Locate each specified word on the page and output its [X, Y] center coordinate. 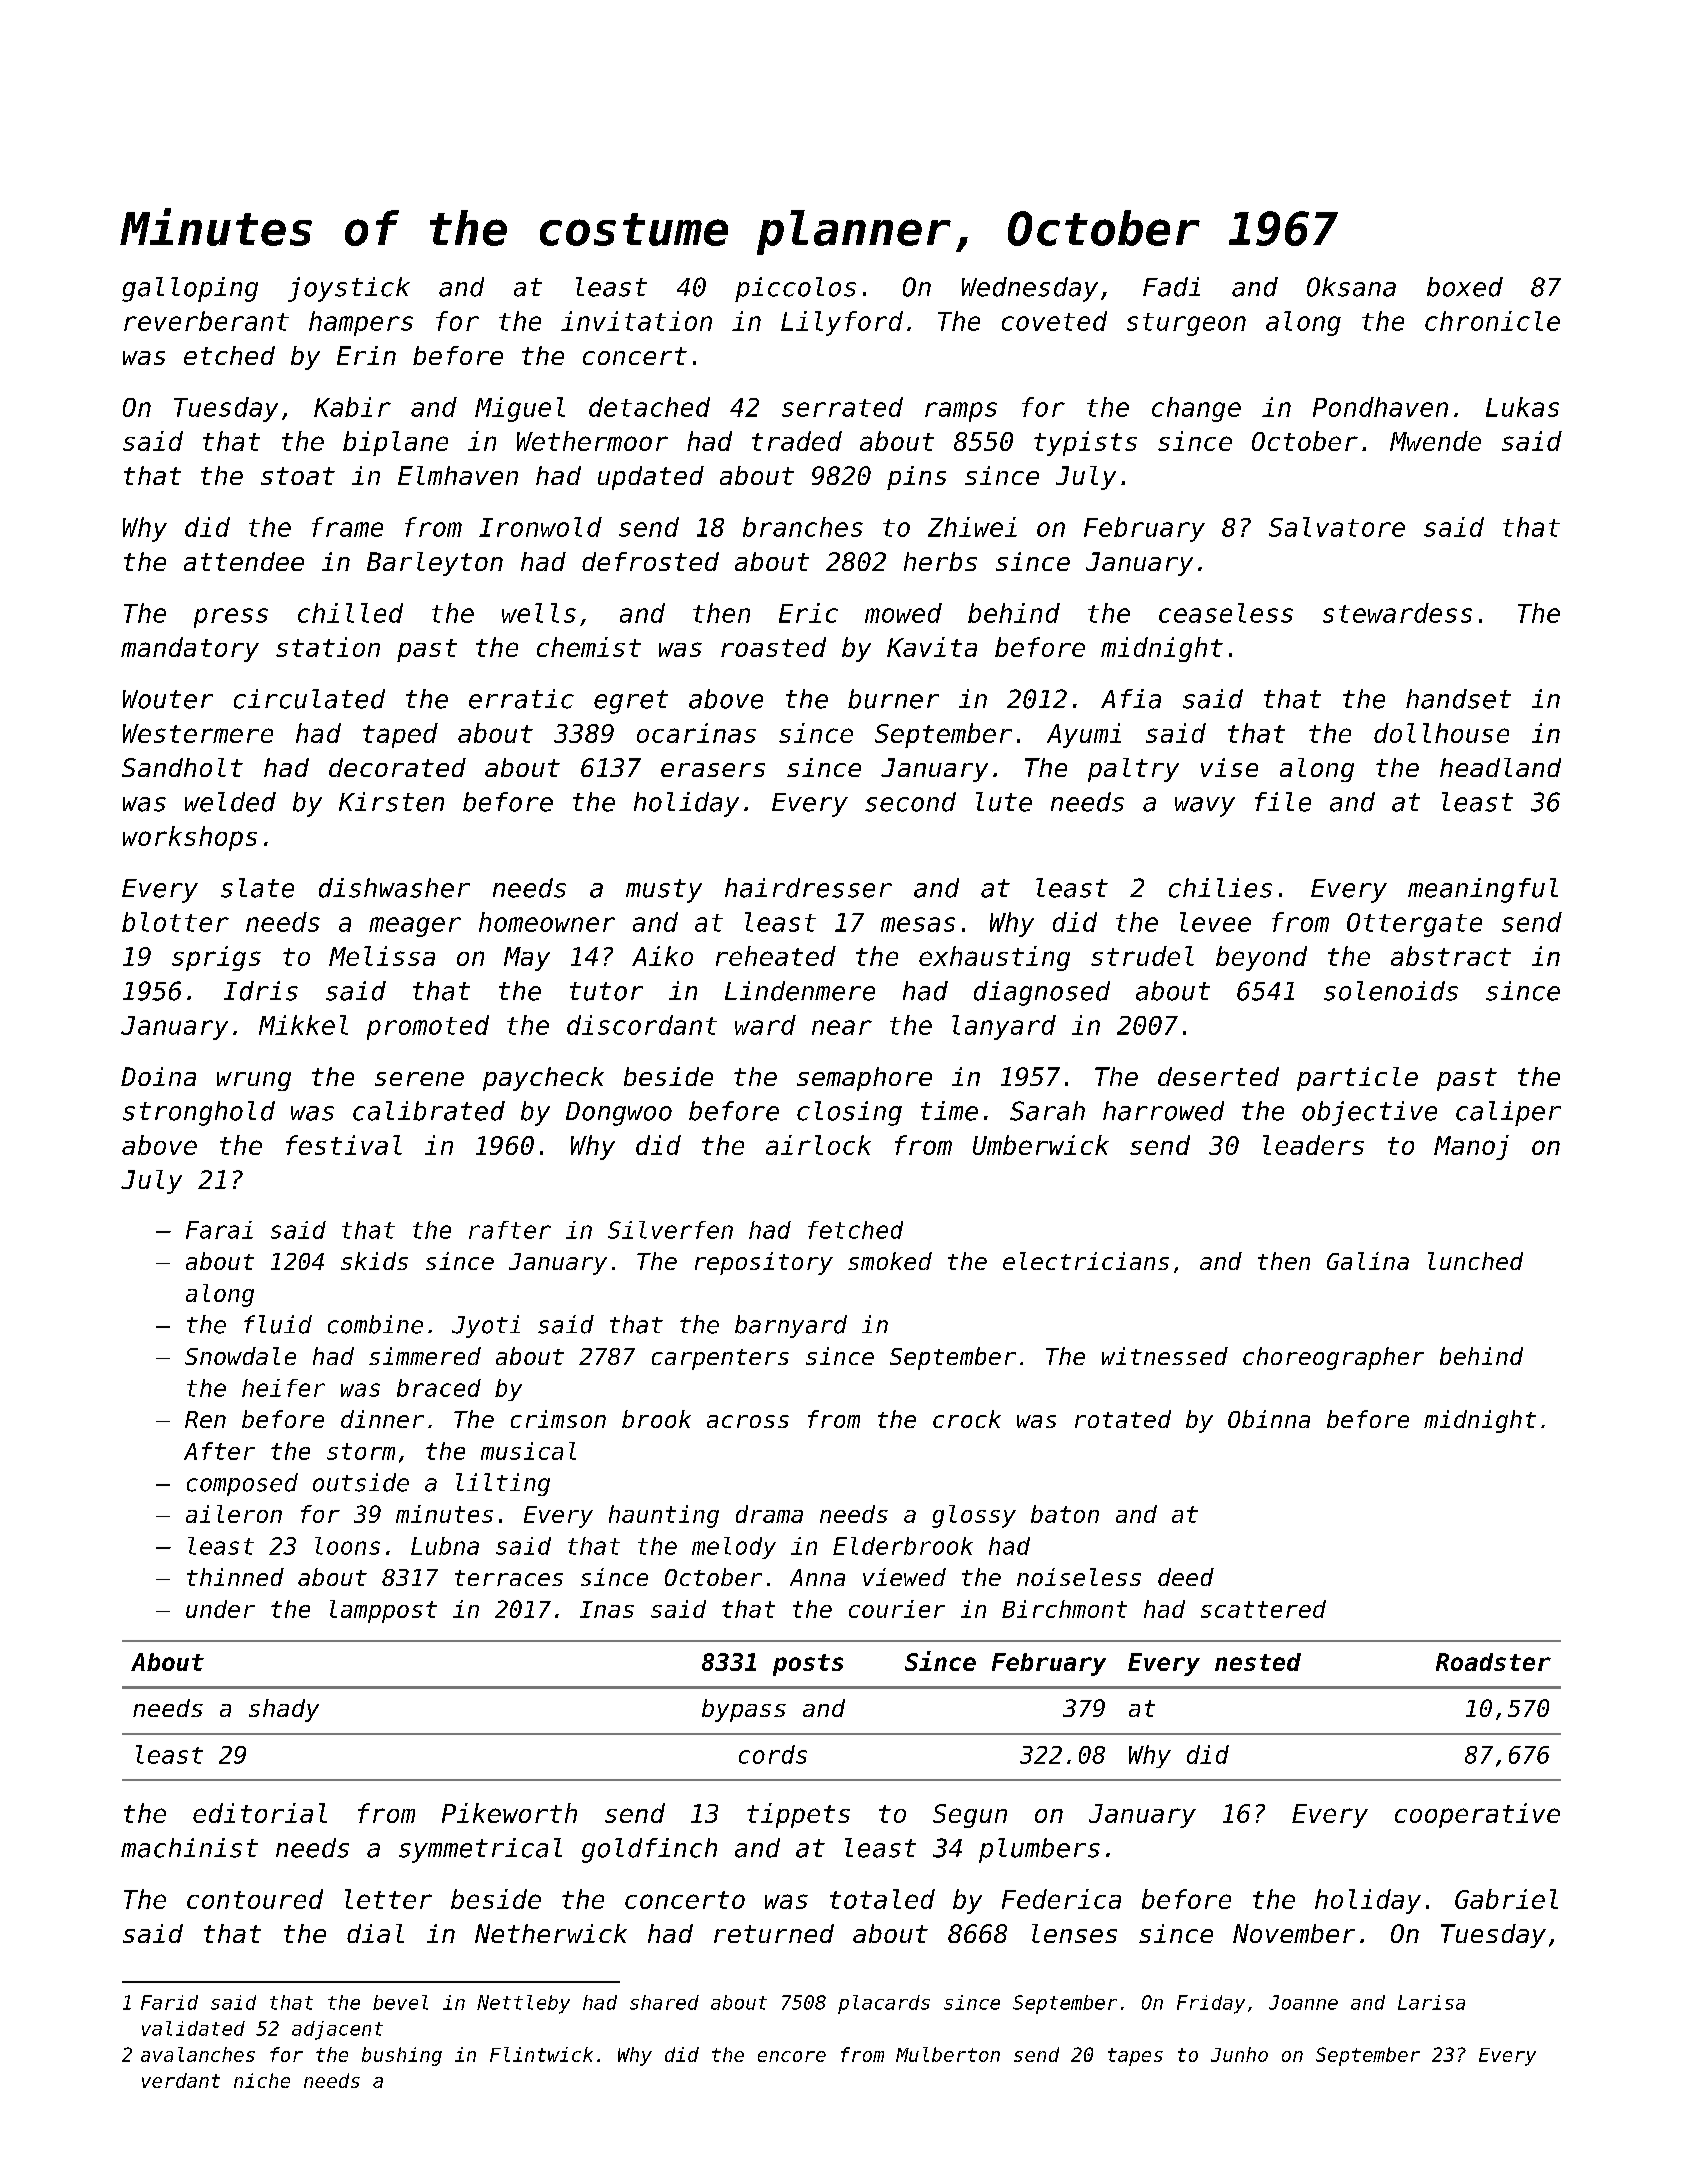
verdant [181, 2080]
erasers [713, 770]
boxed [1465, 287]
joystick [349, 289]
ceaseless [1226, 613]
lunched [1475, 1261]
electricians [1086, 1261]
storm [361, 1451]
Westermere [198, 733]
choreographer [1333, 1358]
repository [764, 1263]
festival [344, 1145]
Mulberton [948, 2054]
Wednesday [1030, 289]
